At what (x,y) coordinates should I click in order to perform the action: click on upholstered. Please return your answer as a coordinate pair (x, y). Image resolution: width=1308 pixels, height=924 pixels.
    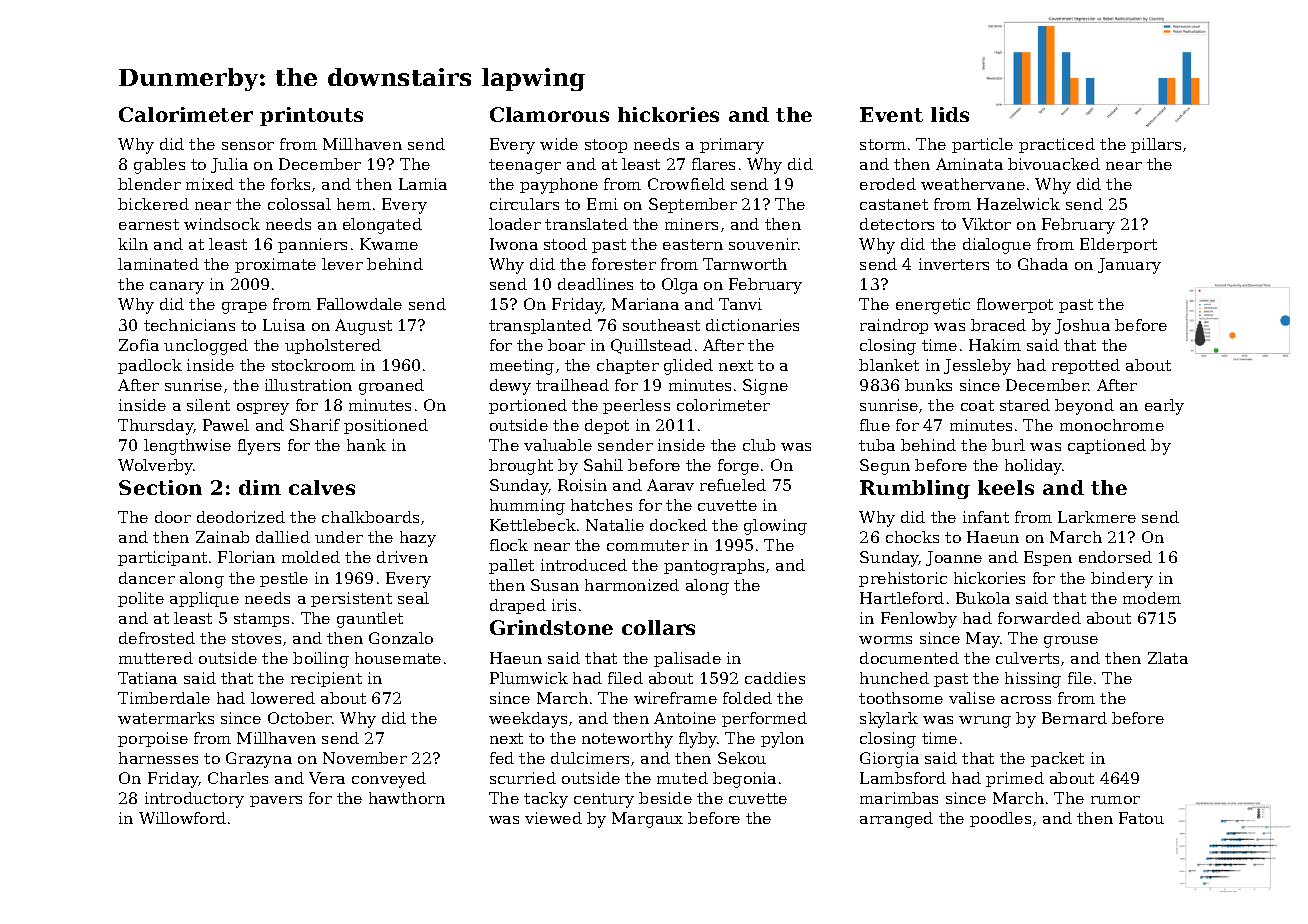
    Looking at the image, I should click on (333, 346).
